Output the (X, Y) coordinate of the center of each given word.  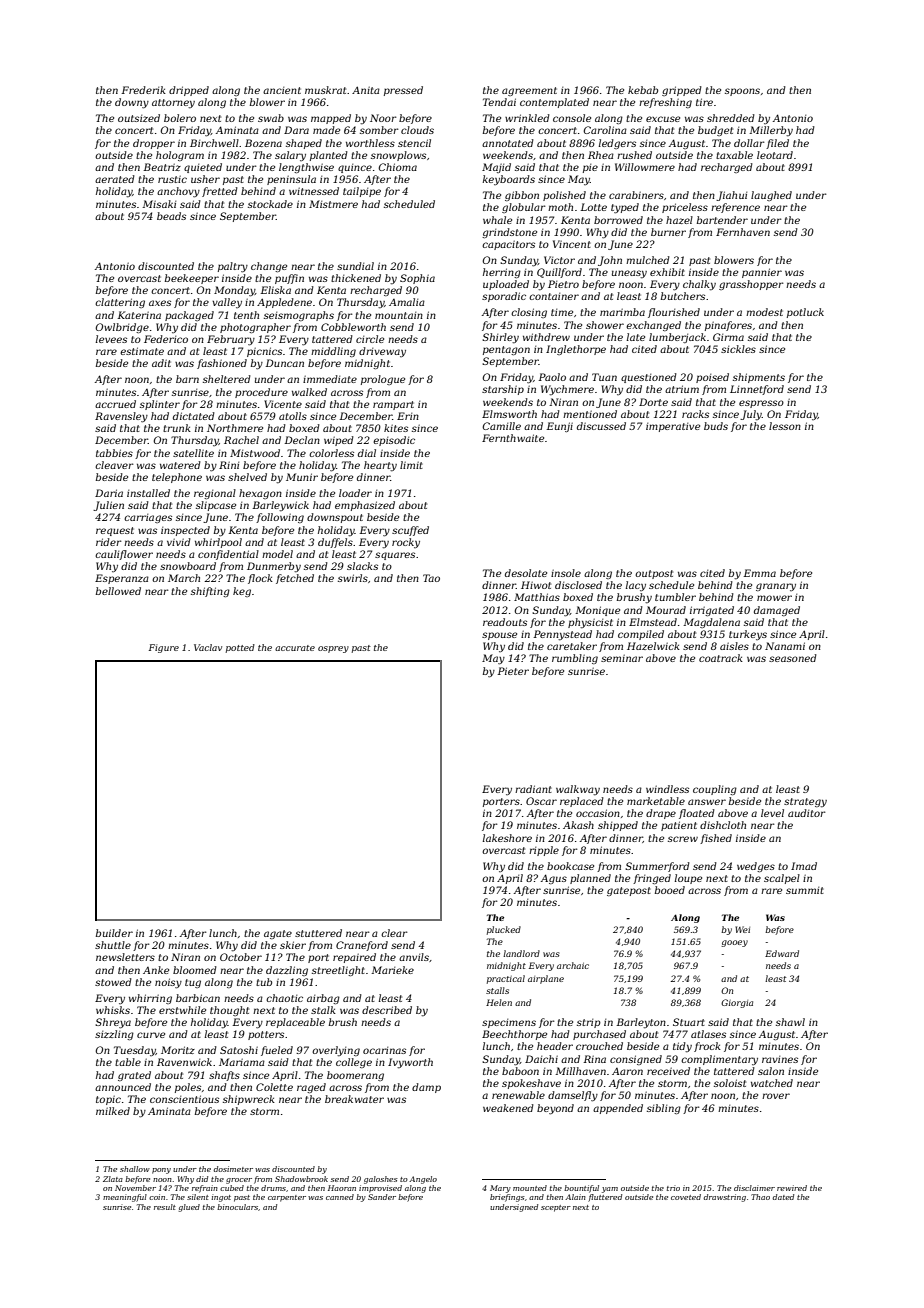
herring (502, 273)
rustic (172, 179)
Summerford (657, 867)
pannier (762, 273)
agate (278, 934)
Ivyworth (410, 1063)
